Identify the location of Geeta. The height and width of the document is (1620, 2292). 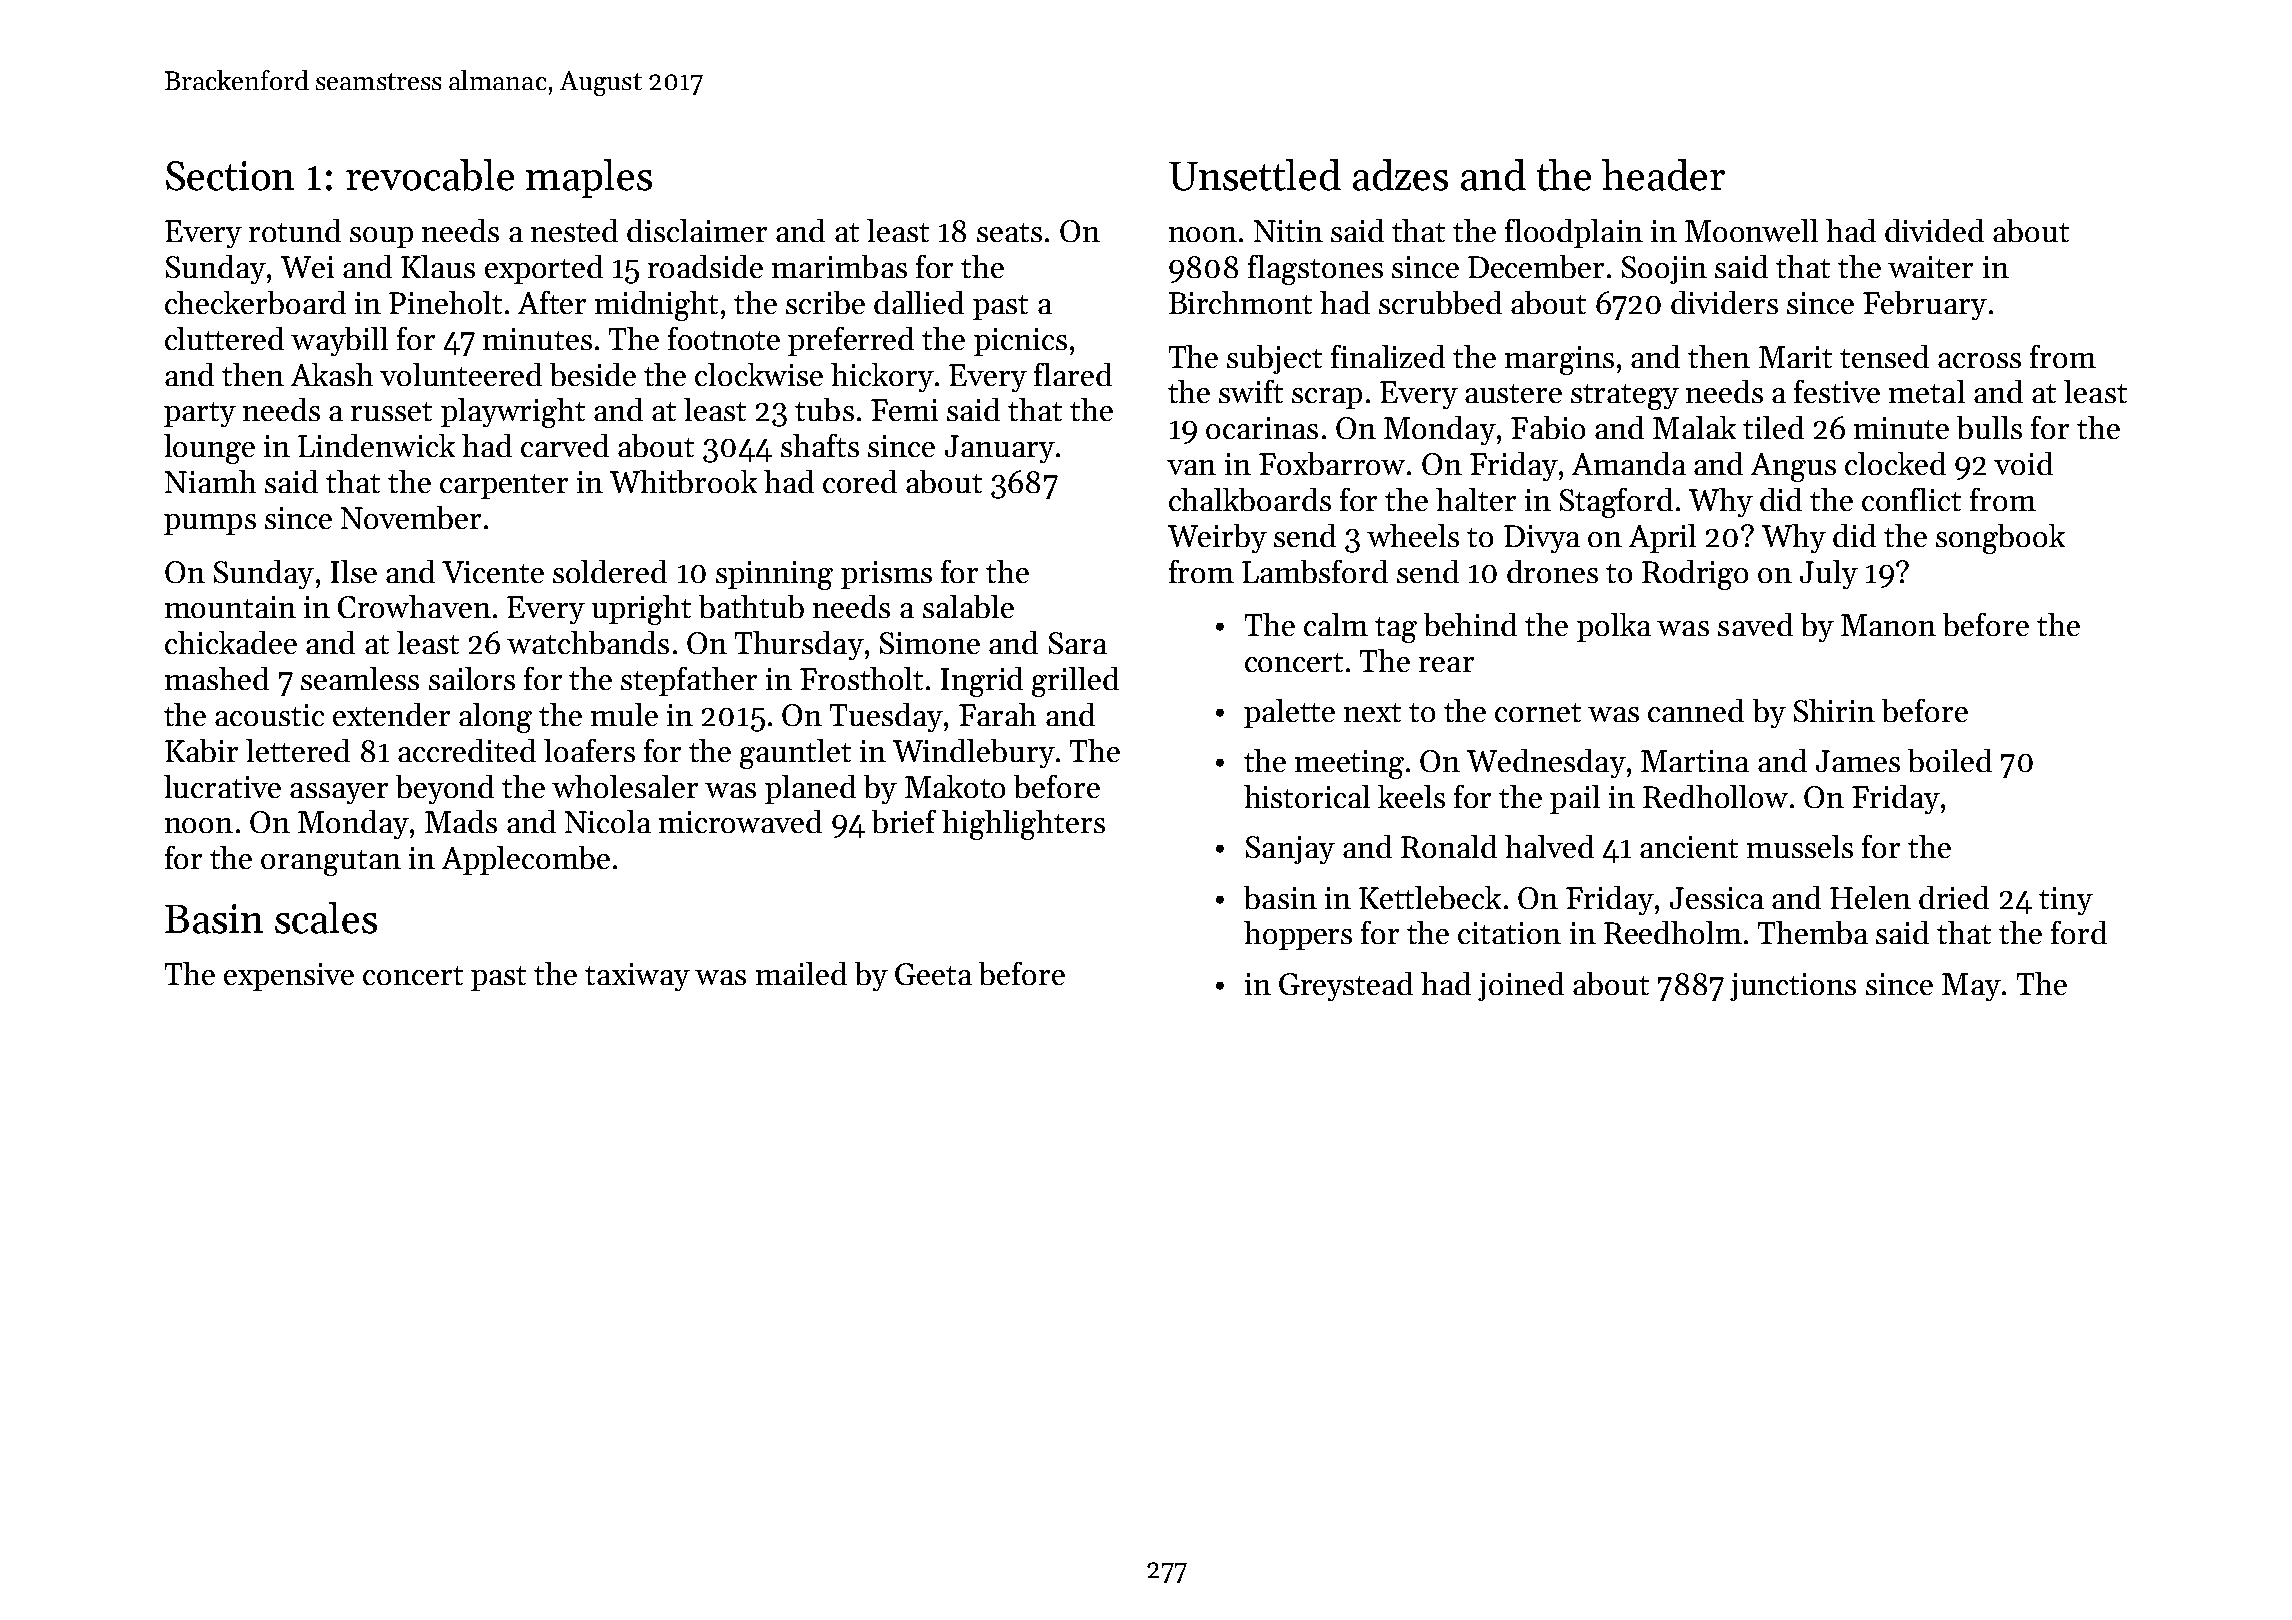
(933, 974).
